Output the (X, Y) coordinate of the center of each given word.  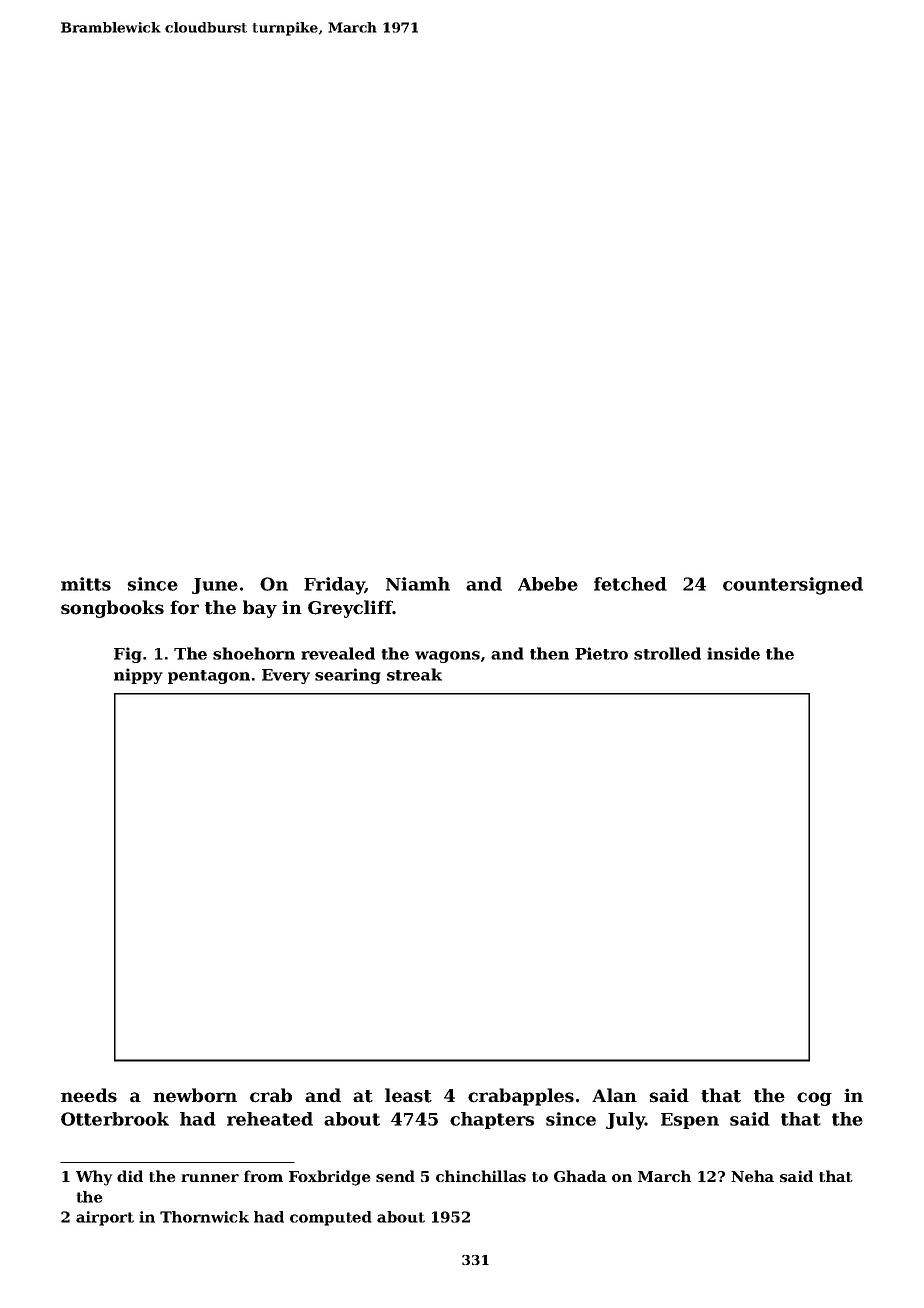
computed (331, 1218)
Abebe (548, 584)
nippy (138, 676)
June (215, 586)
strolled (667, 653)
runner (210, 1178)
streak (414, 674)
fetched (630, 584)
